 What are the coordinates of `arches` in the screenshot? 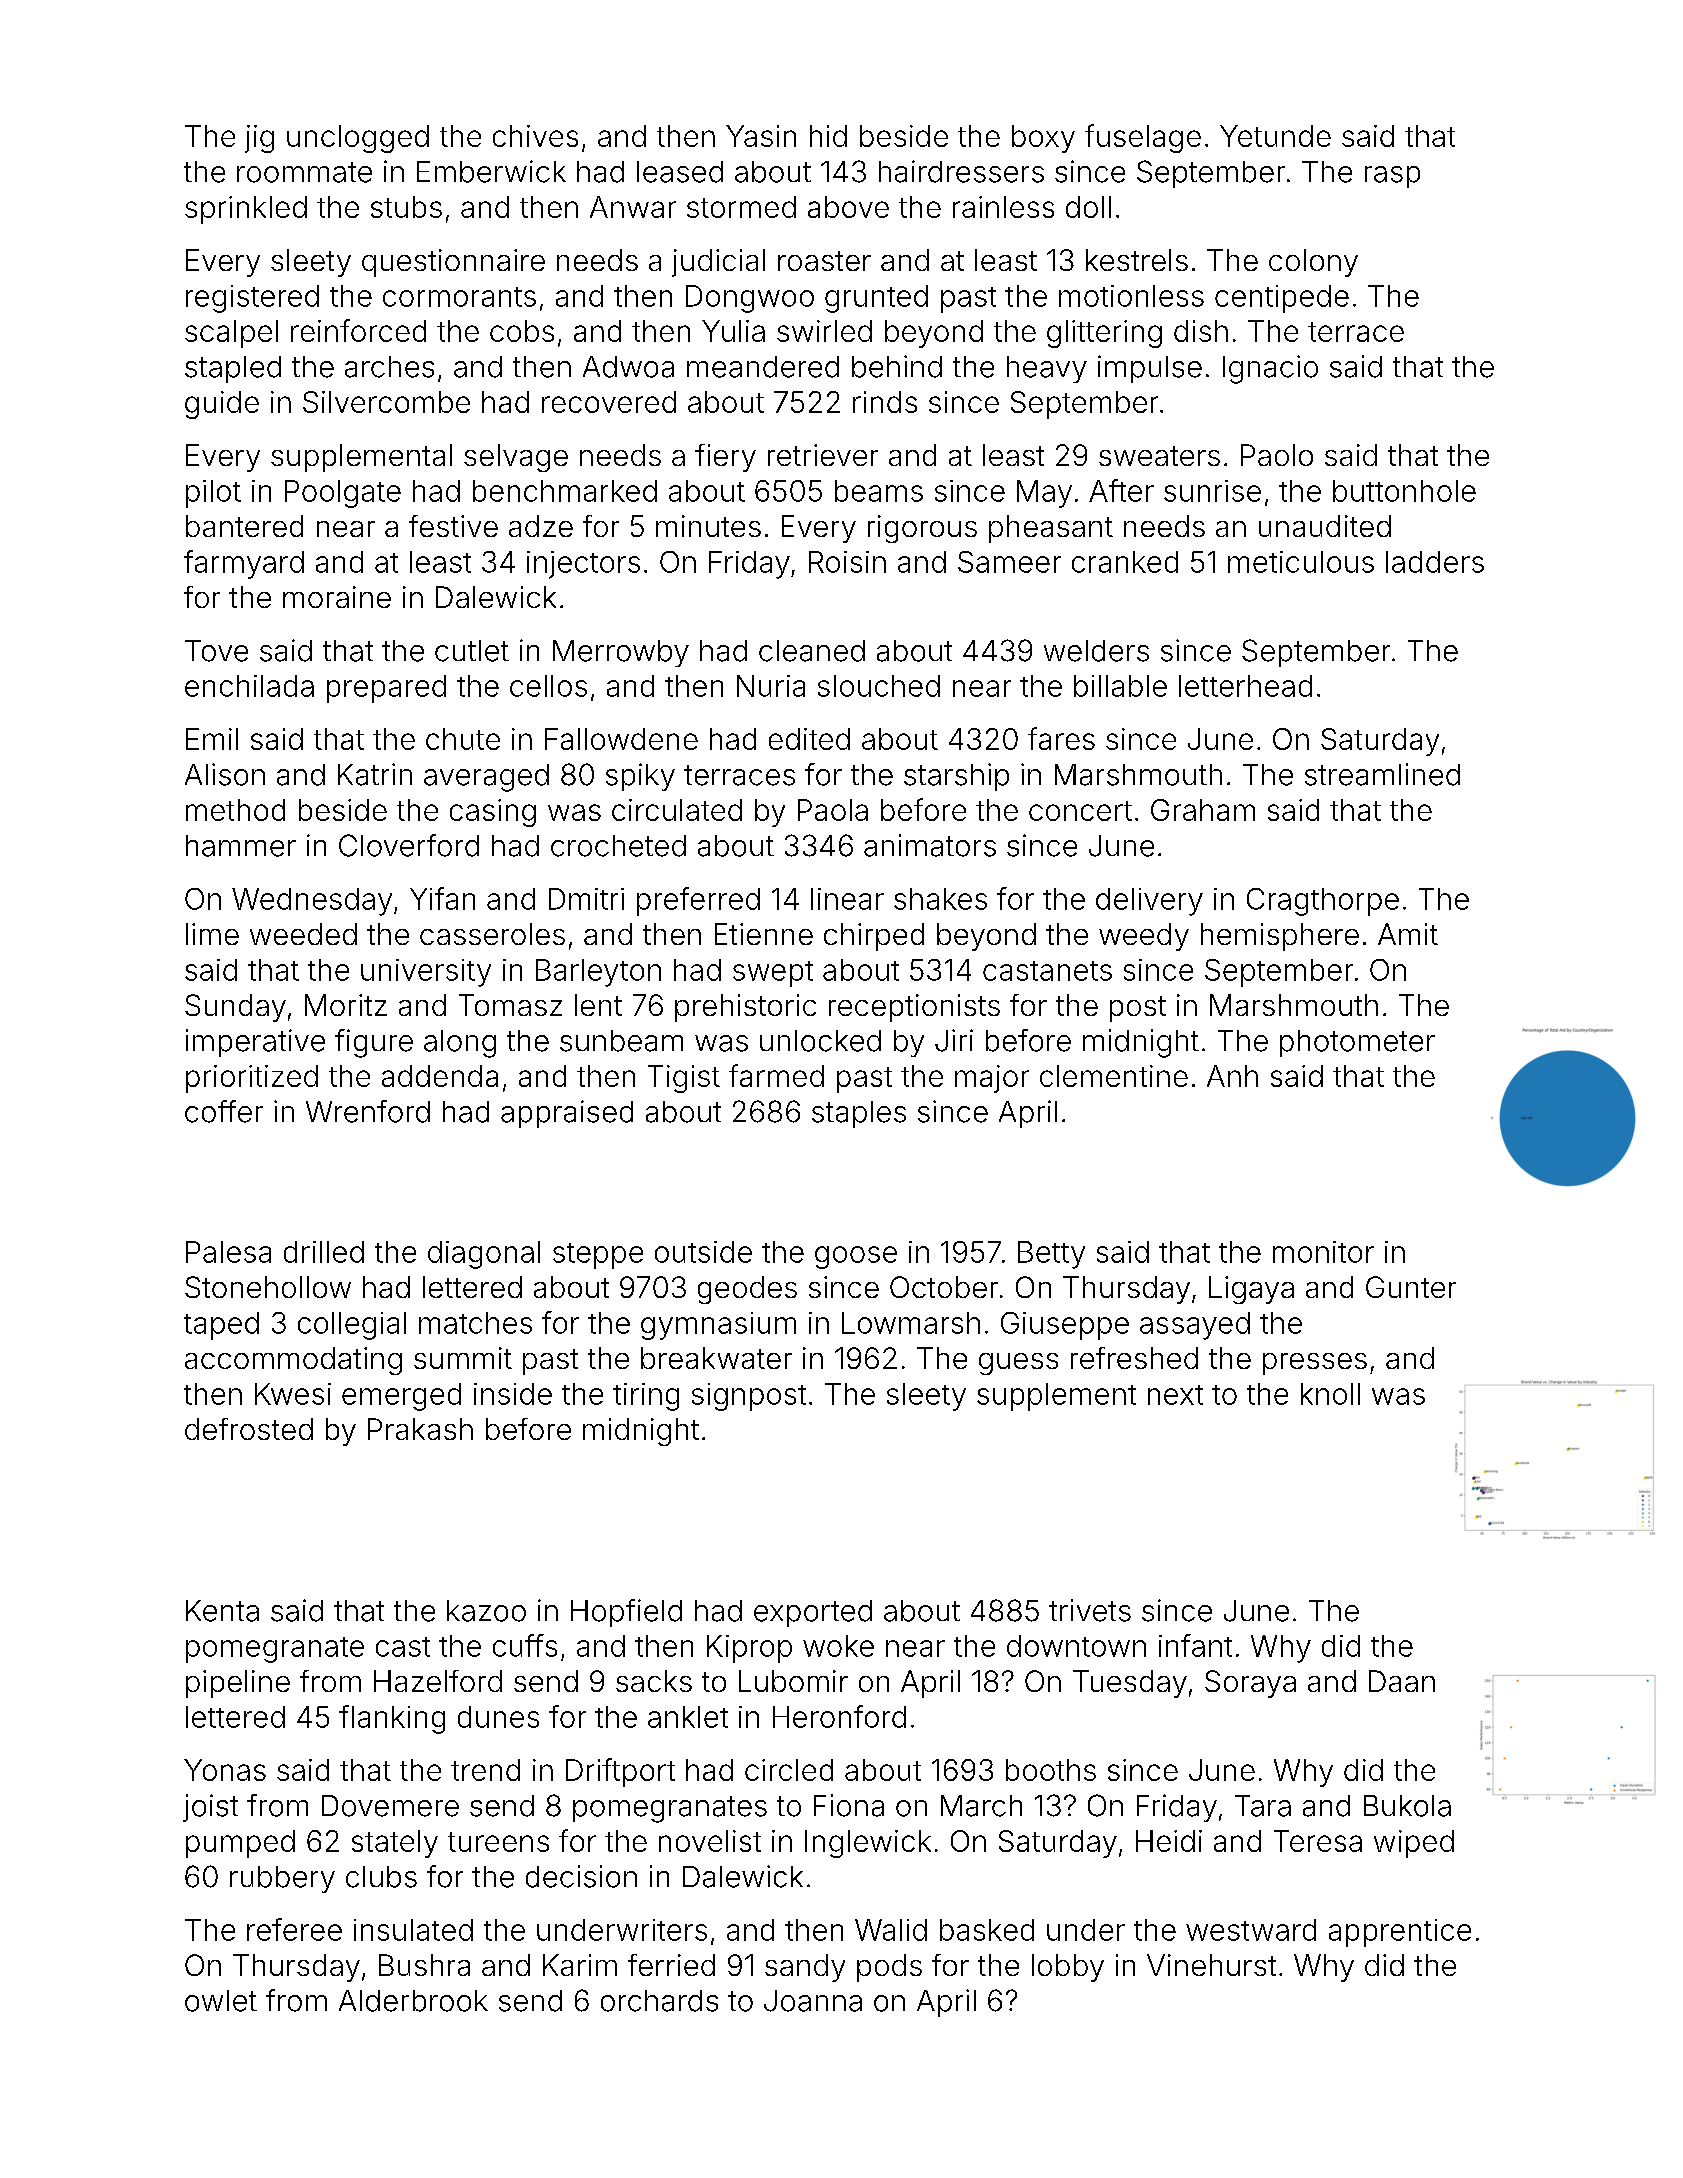 It's located at (389, 367).
